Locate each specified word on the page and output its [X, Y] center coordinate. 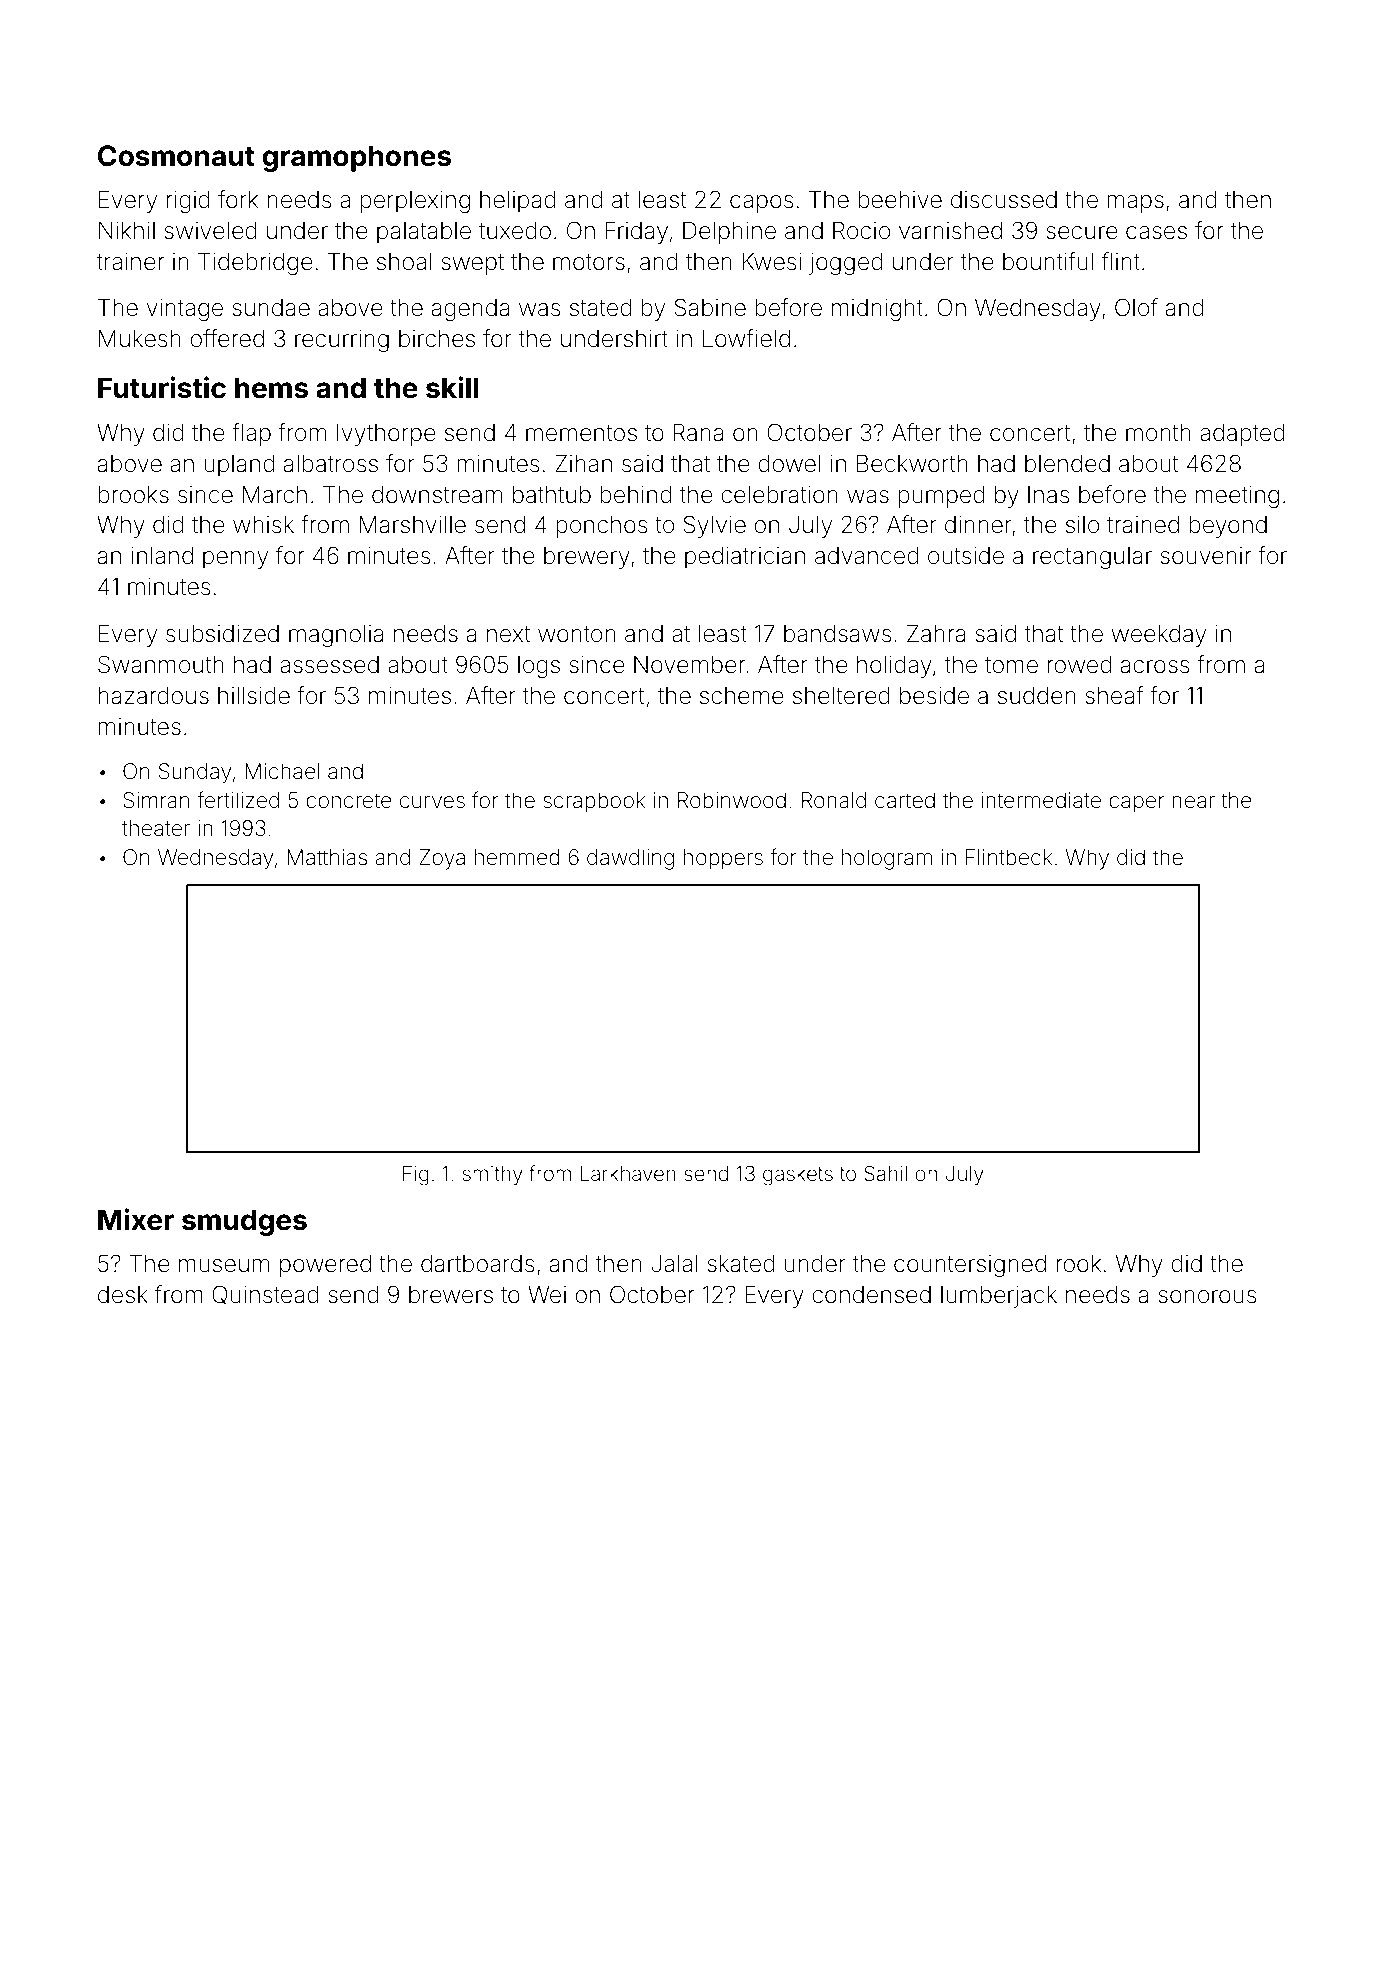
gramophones [356, 158]
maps [1135, 204]
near [1193, 802]
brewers [451, 1295]
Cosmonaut [176, 156]
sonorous [1207, 1297]
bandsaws [837, 634]
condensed [871, 1295]
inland [162, 556]
